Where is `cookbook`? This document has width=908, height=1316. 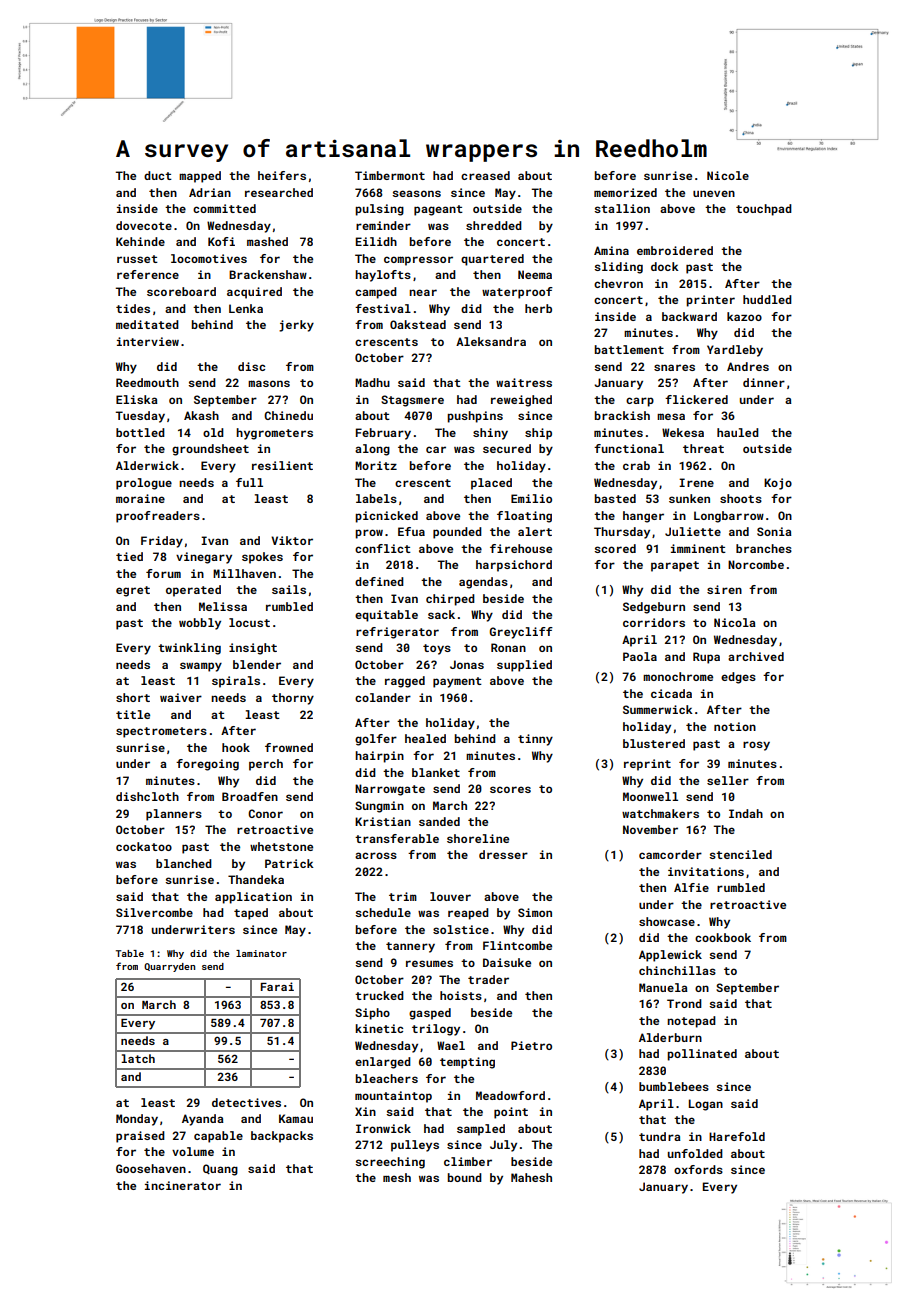
cookbook is located at coordinates (723, 937).
